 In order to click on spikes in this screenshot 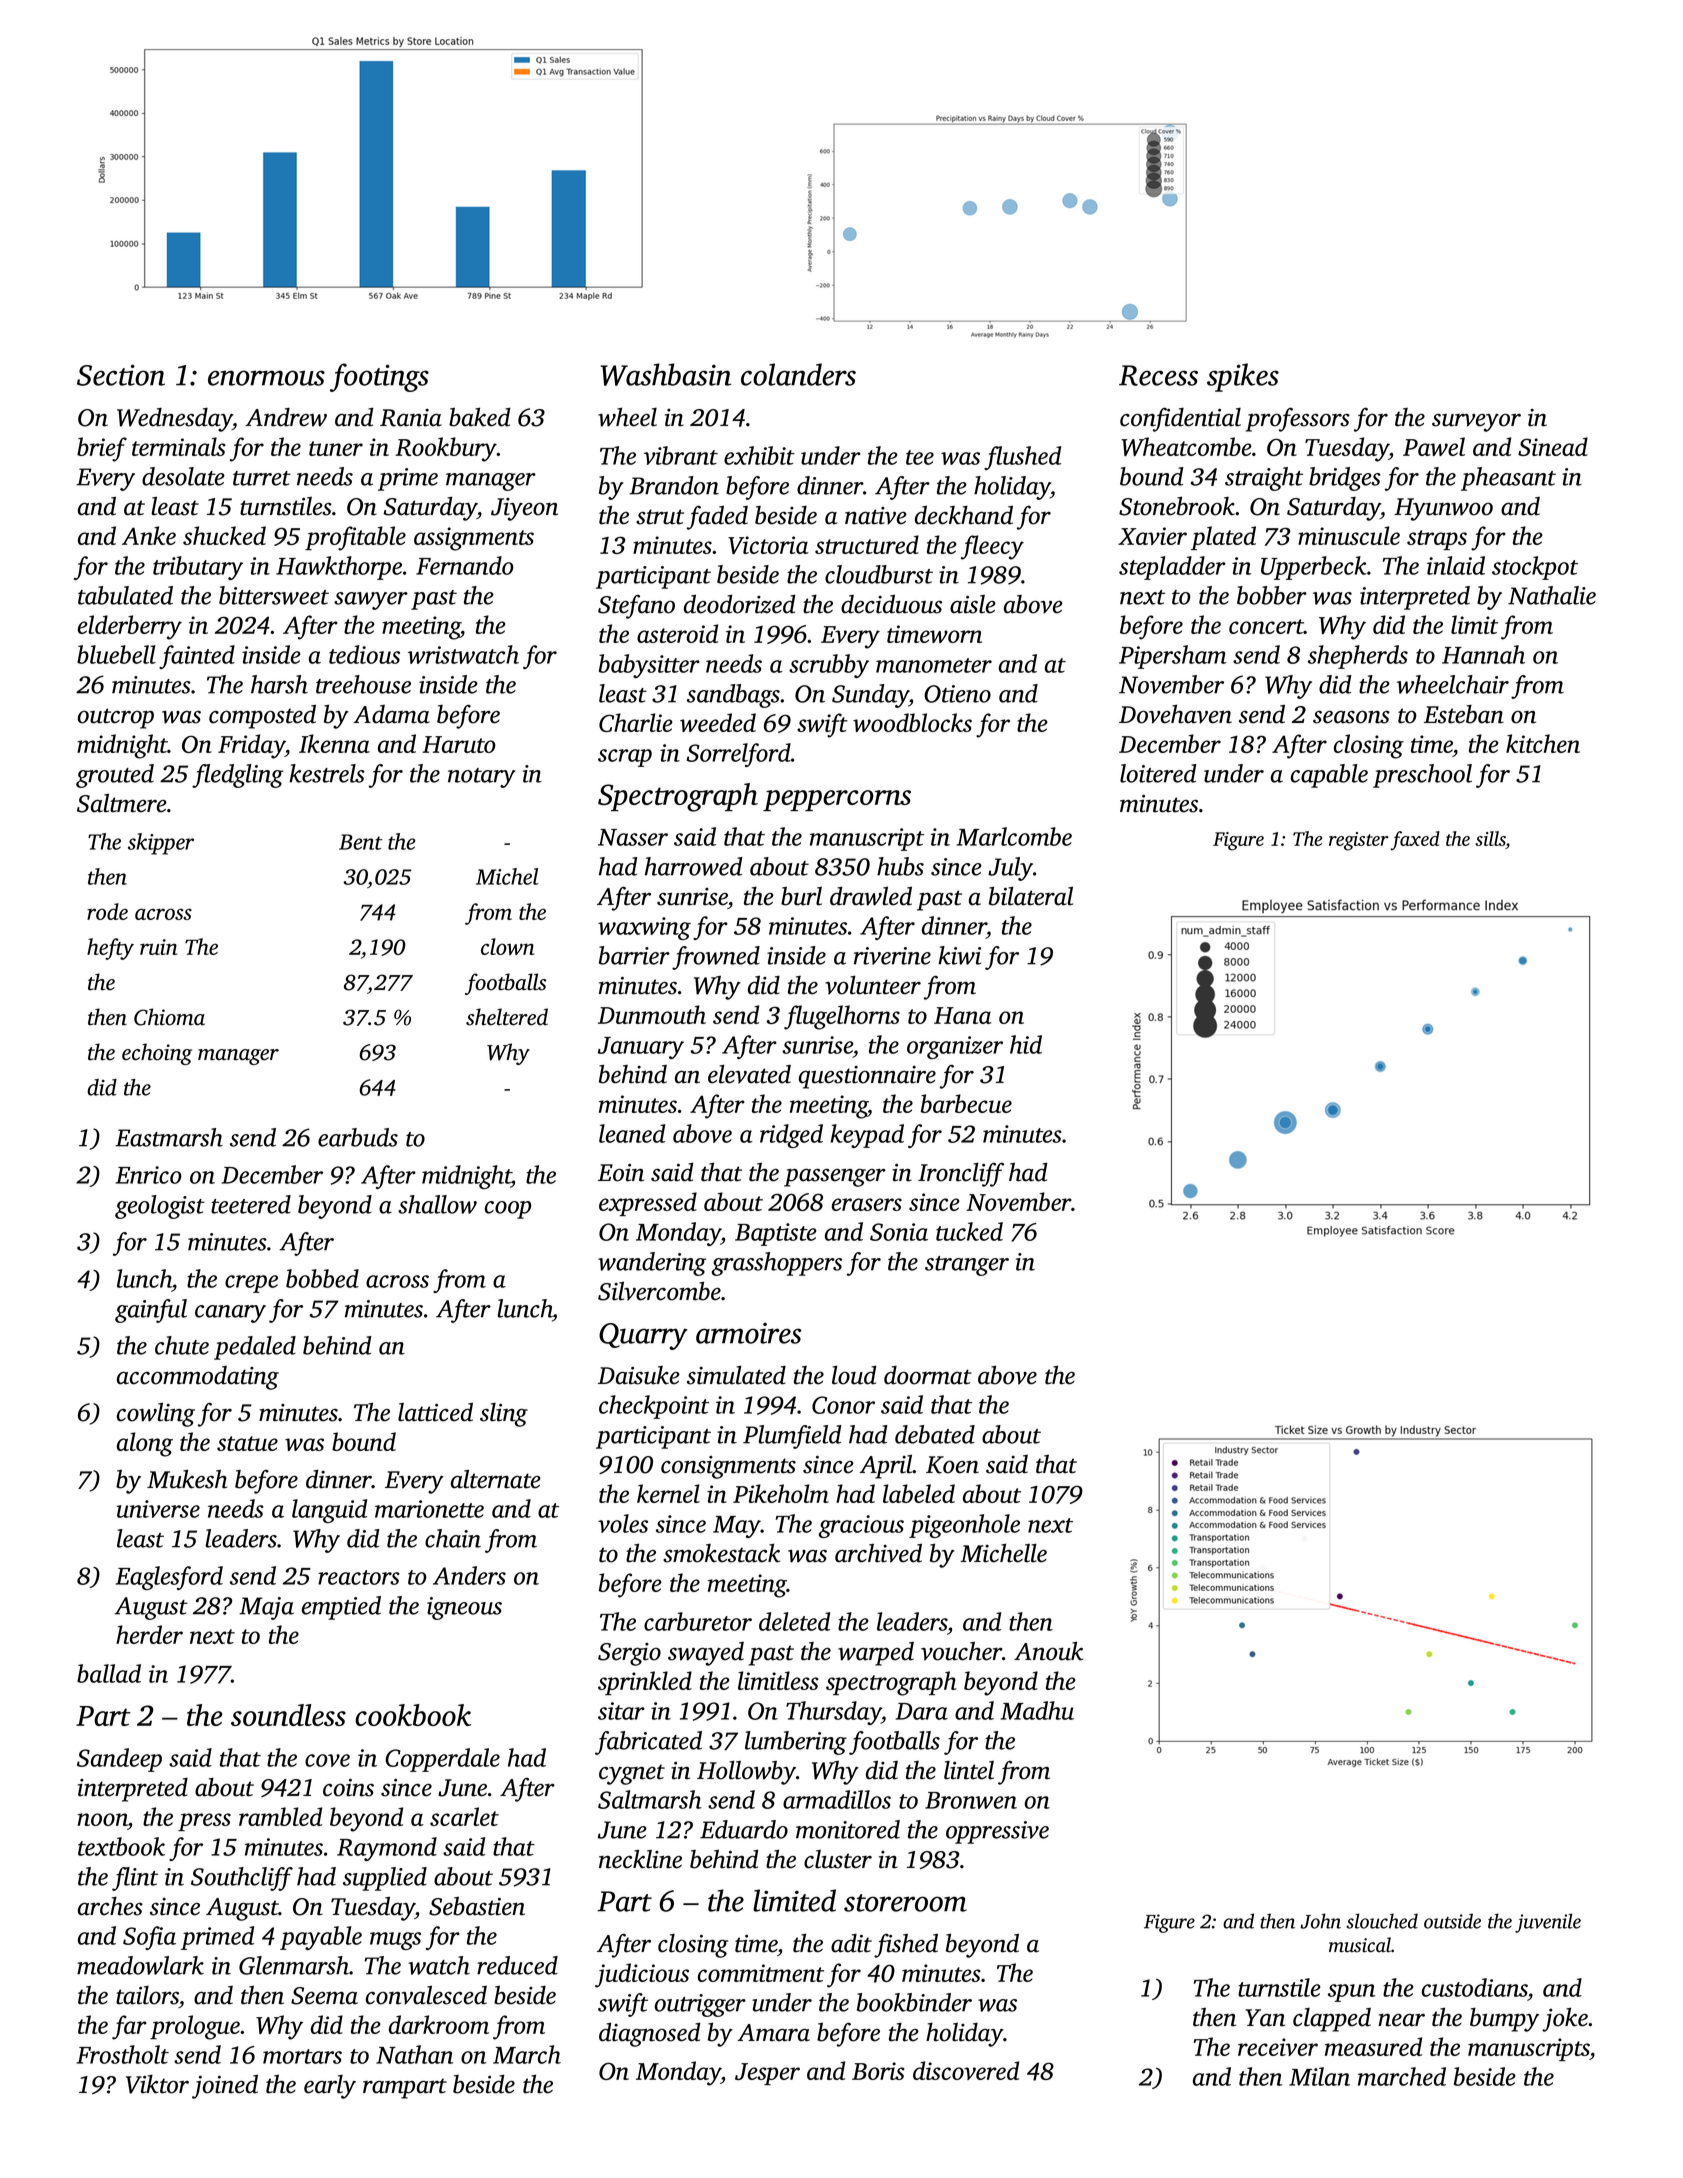, I will do `click(1243, 377)`.
